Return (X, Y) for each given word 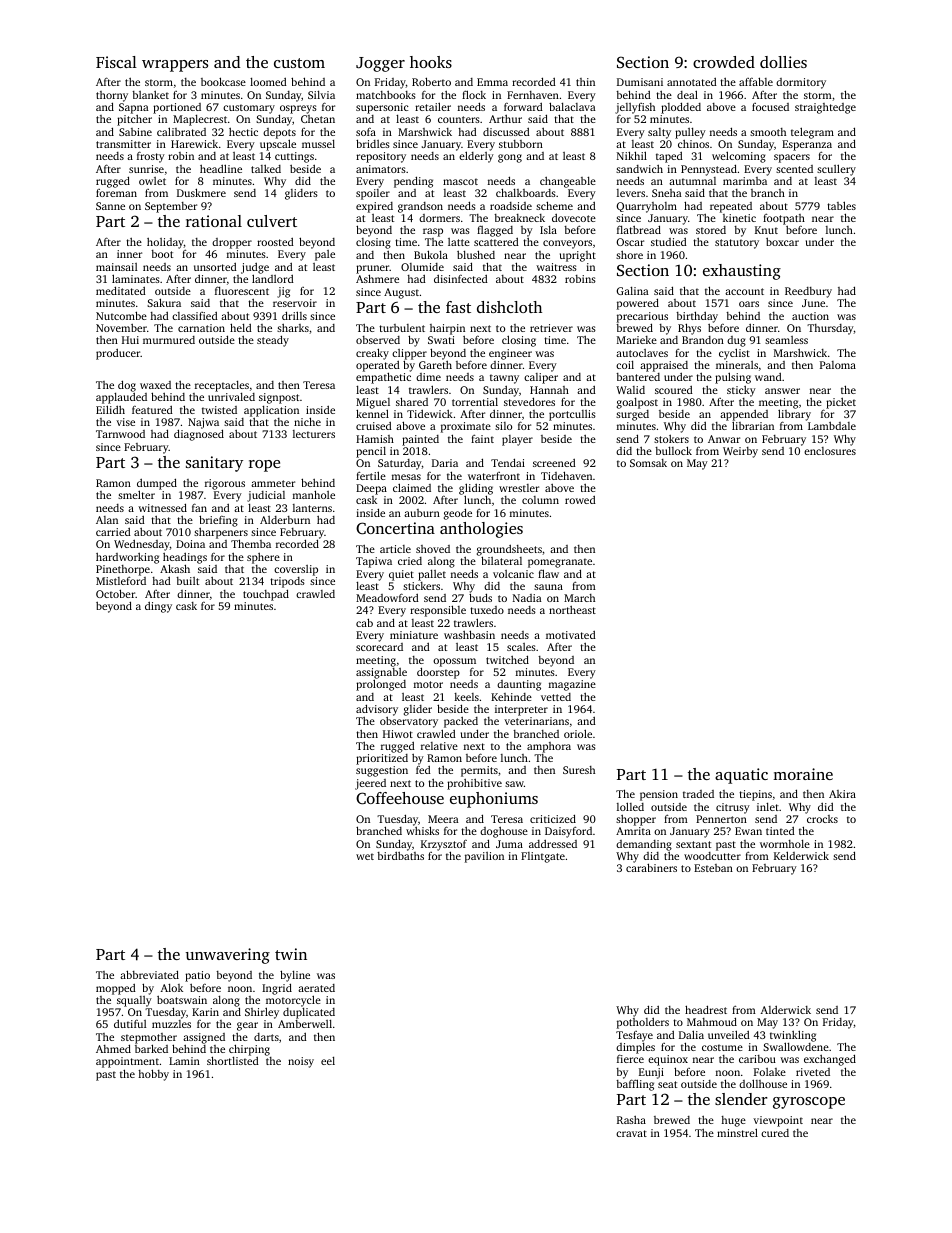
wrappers (175, 66)
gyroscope (809, 1103)
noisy (301, 1062)
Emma (492, 82)
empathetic (383, 378)
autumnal (692, 181)
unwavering (228, 956)
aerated (316, 988)
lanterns (312, 508)
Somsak (648, 463)
